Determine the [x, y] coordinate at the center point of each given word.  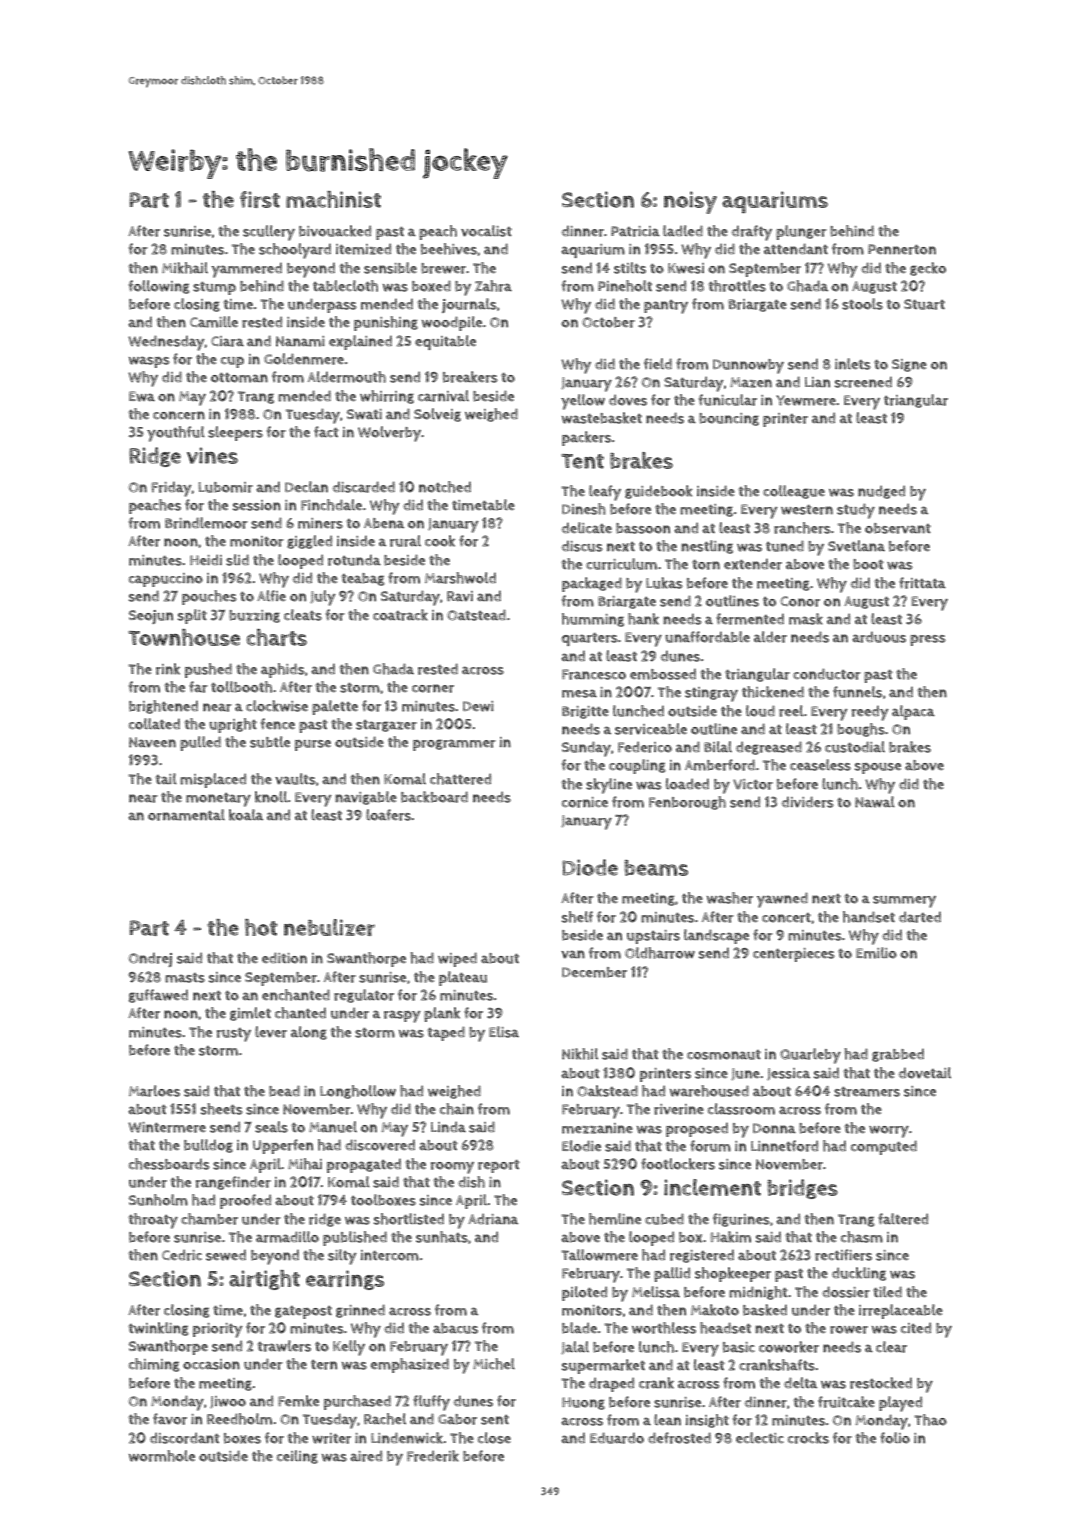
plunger [801, 232]
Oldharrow [660, 953]
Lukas [664, 583]
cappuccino [166, 580]
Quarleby [810, 1056]
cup [232, 362]
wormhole [162, 1456]
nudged [881, 492]
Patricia [635, 231]
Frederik [433, 1456]
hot [261, 927]
